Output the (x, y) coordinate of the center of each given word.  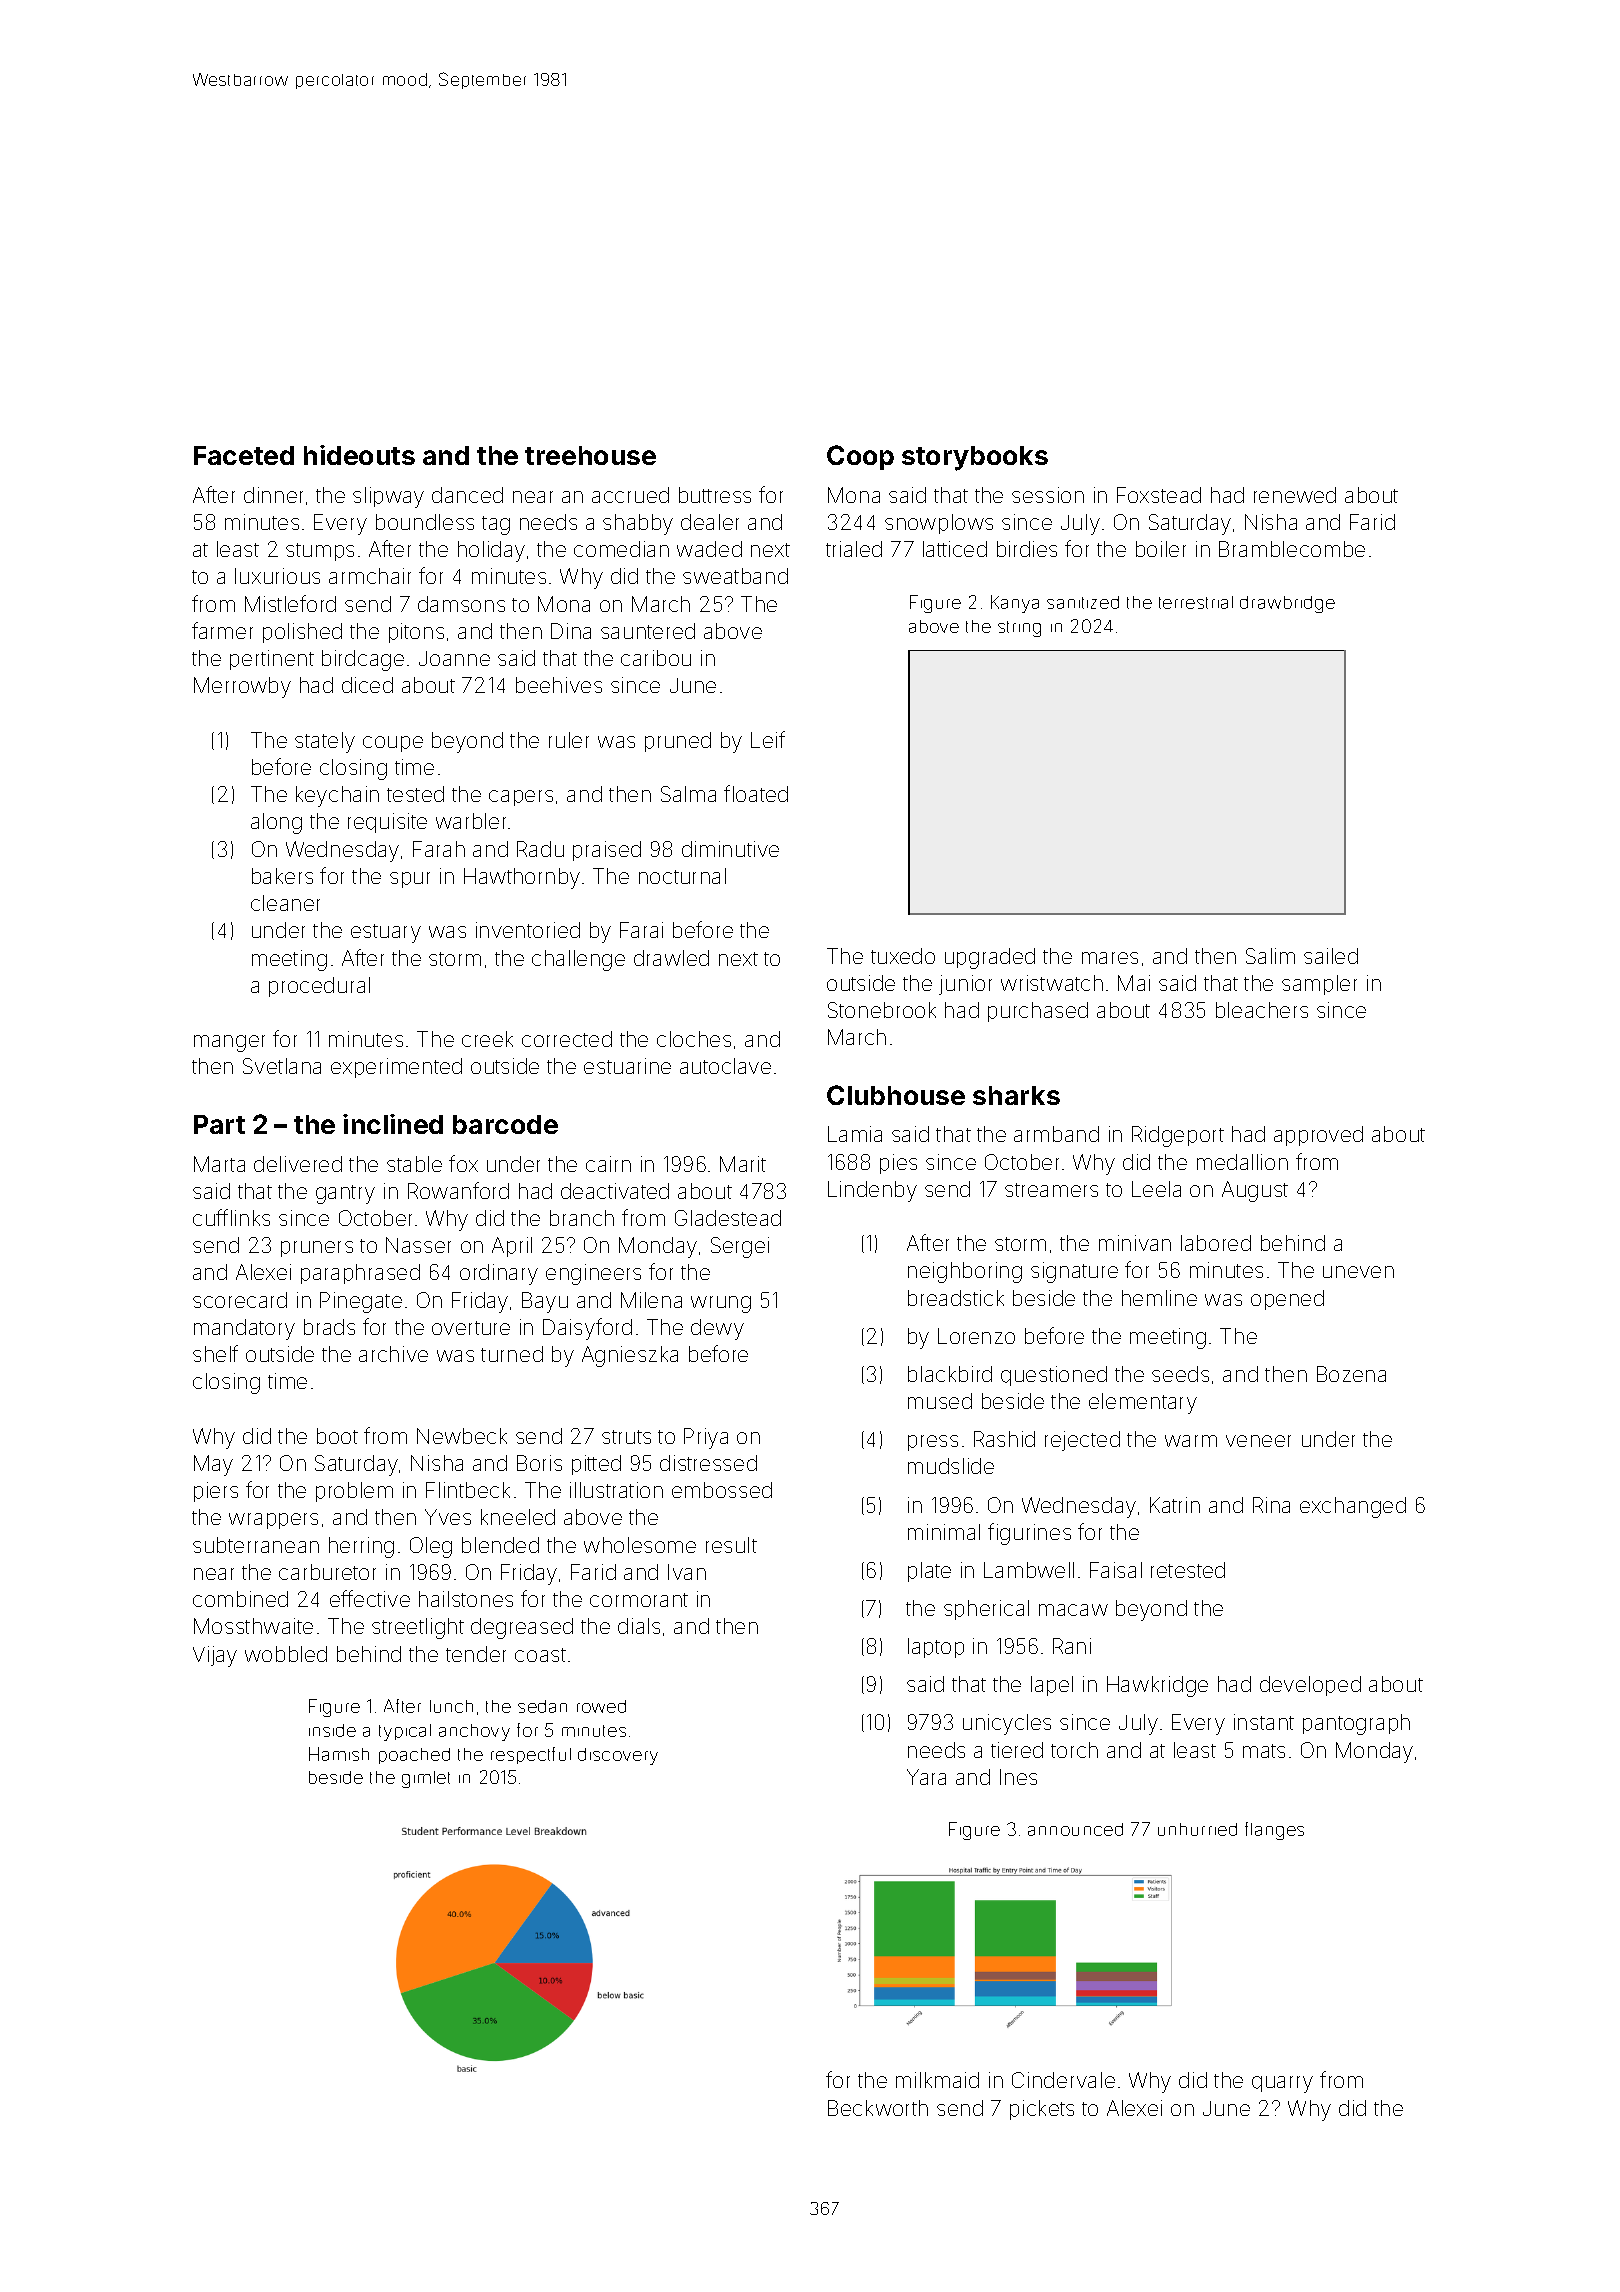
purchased (1038, 1012)
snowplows (939, 524)
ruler (569, 740)
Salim (1270, 956)
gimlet (426, 1779)
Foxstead (1159, 495)
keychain (337, 796)
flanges (1274, 1831)
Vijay (215, 1656)
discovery (618, 1756)
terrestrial (1196, 602)
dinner (273, 495)
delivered (298, 1164)
